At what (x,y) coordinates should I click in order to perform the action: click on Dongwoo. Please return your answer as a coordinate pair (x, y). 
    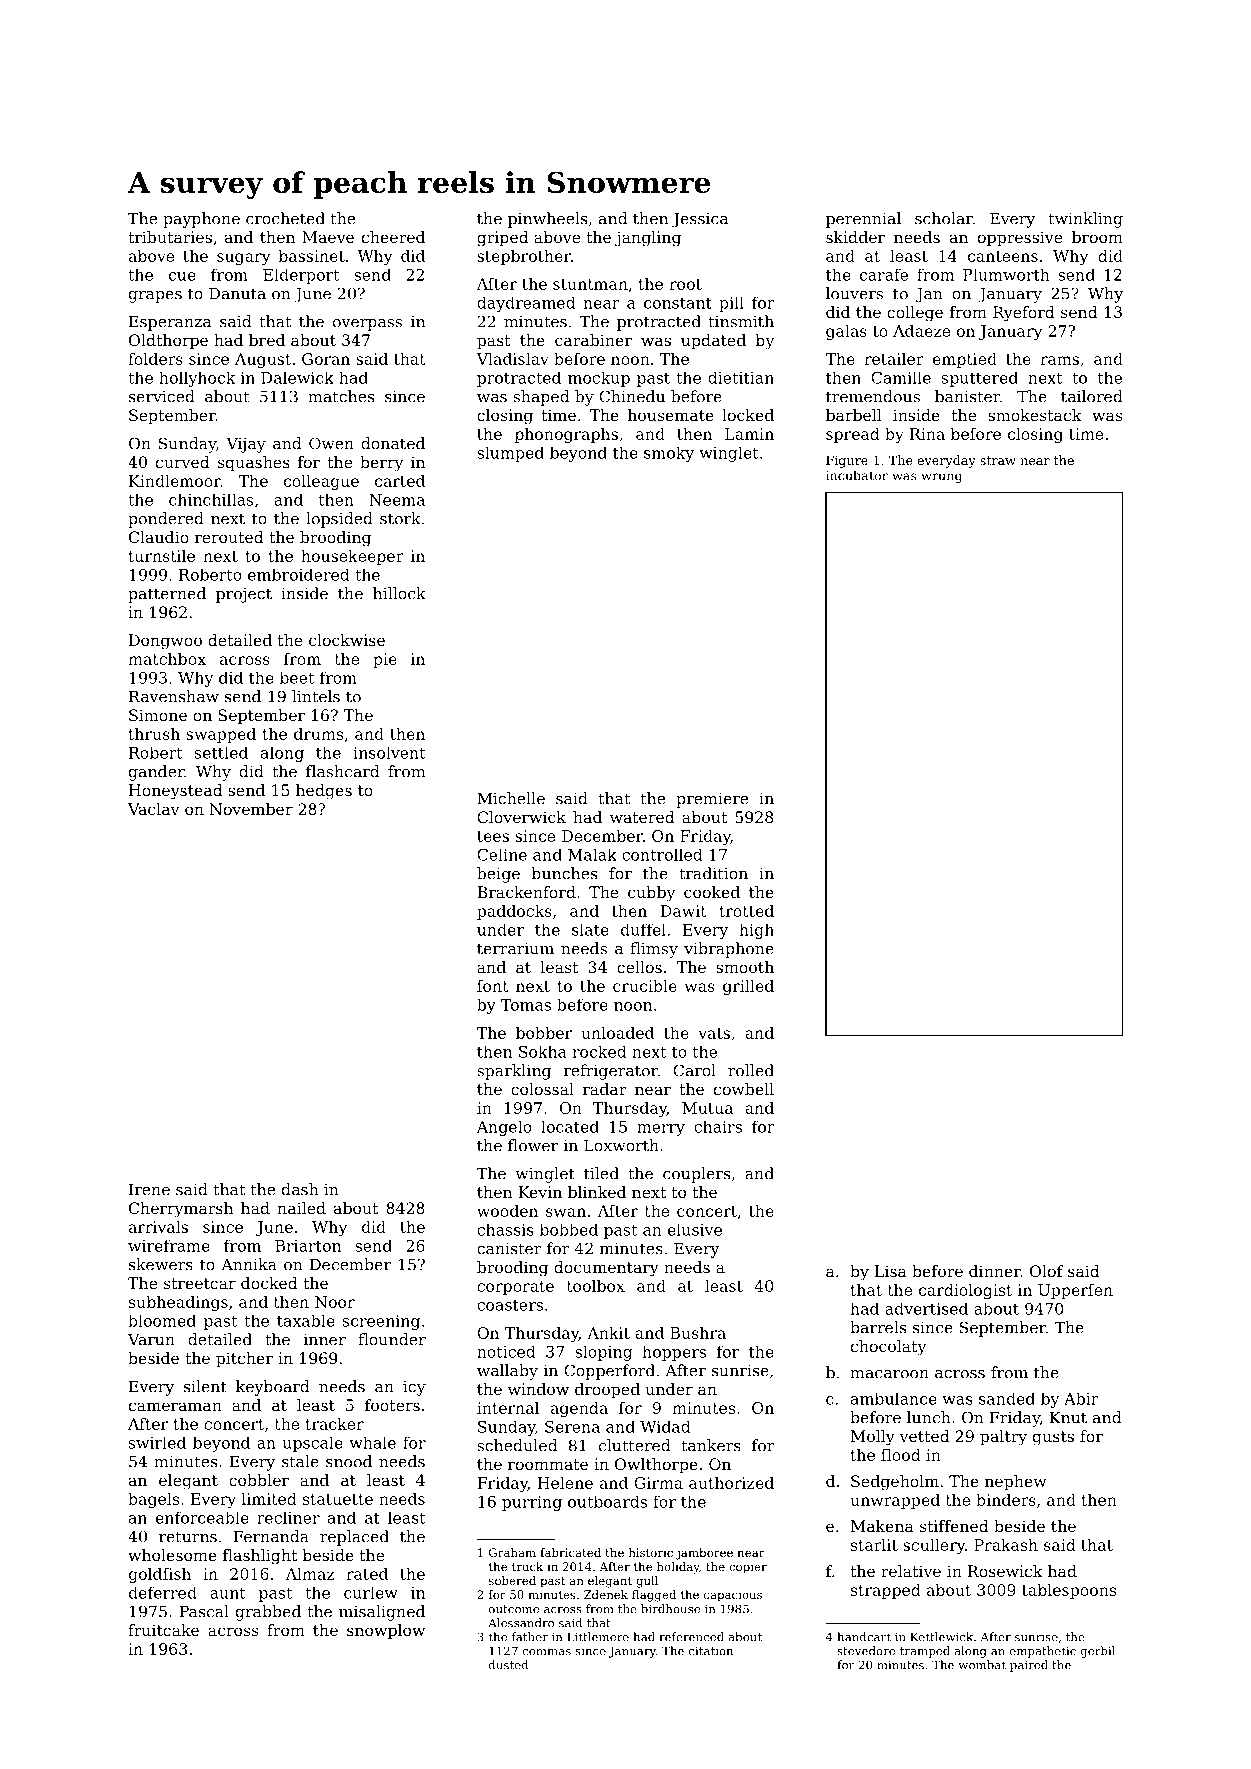
    Looking at the image, I should click on (165, 642).
